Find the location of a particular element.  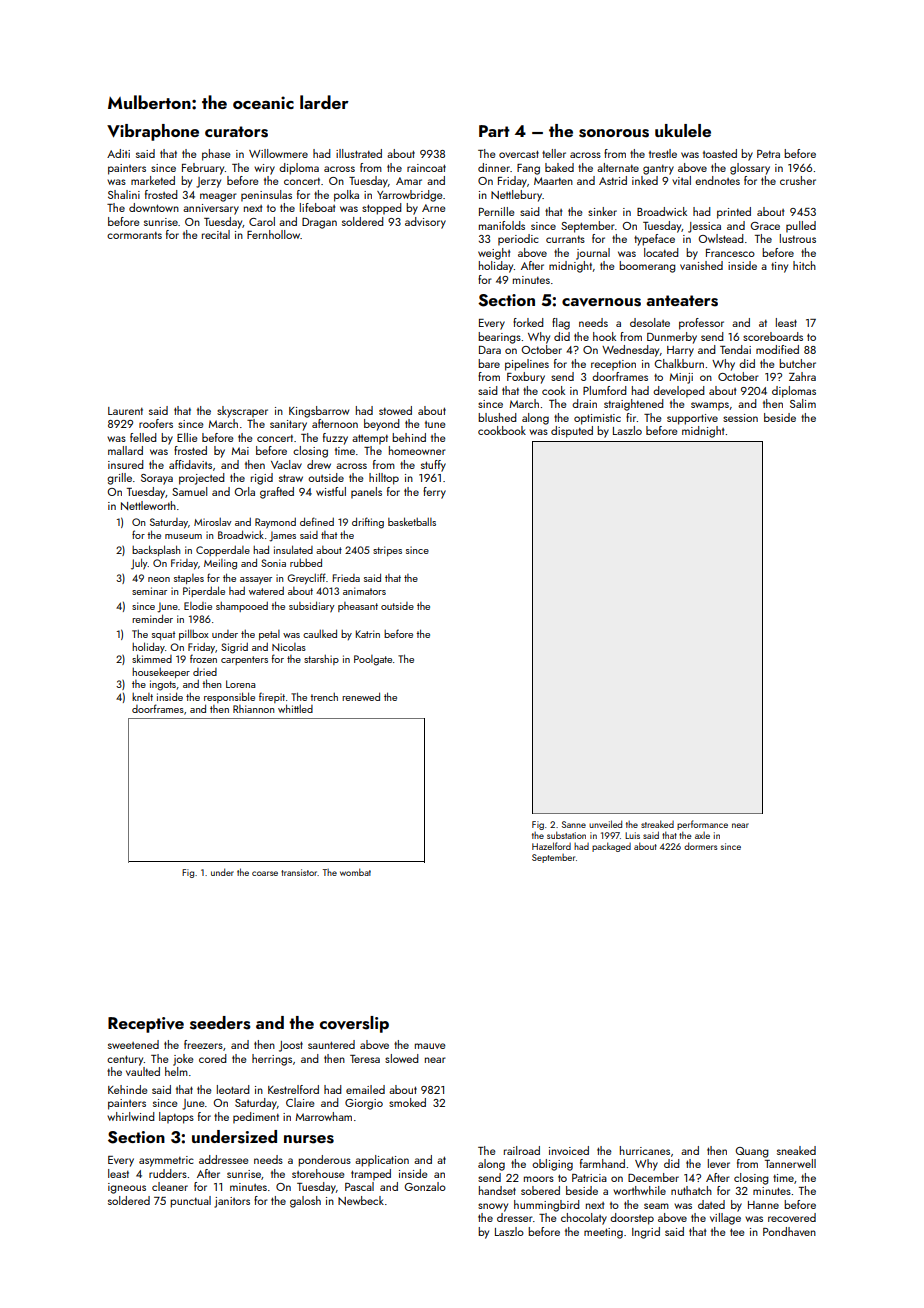

reminder is located at coordinates (152, 618).
